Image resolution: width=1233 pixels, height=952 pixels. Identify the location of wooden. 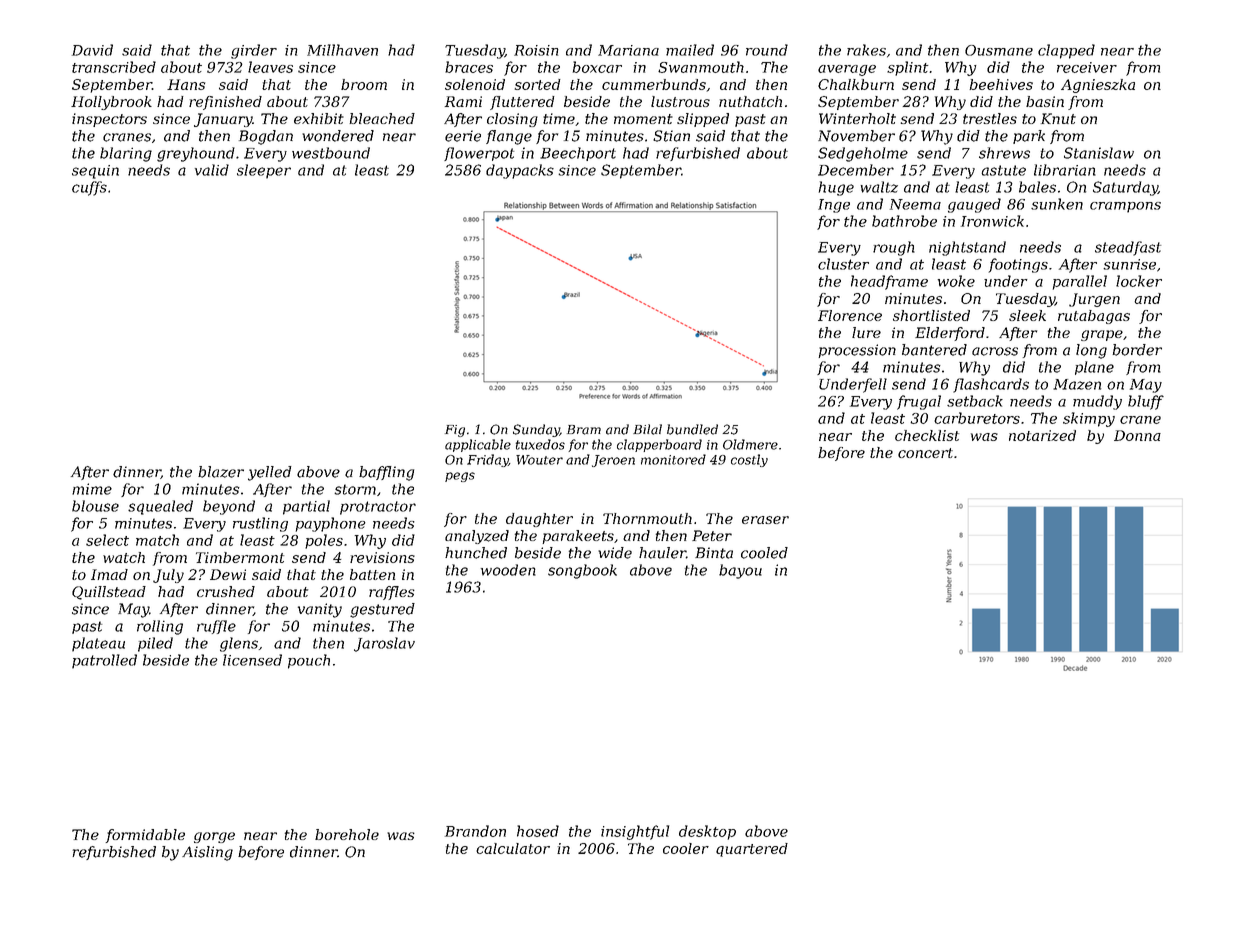
(508, 570).
